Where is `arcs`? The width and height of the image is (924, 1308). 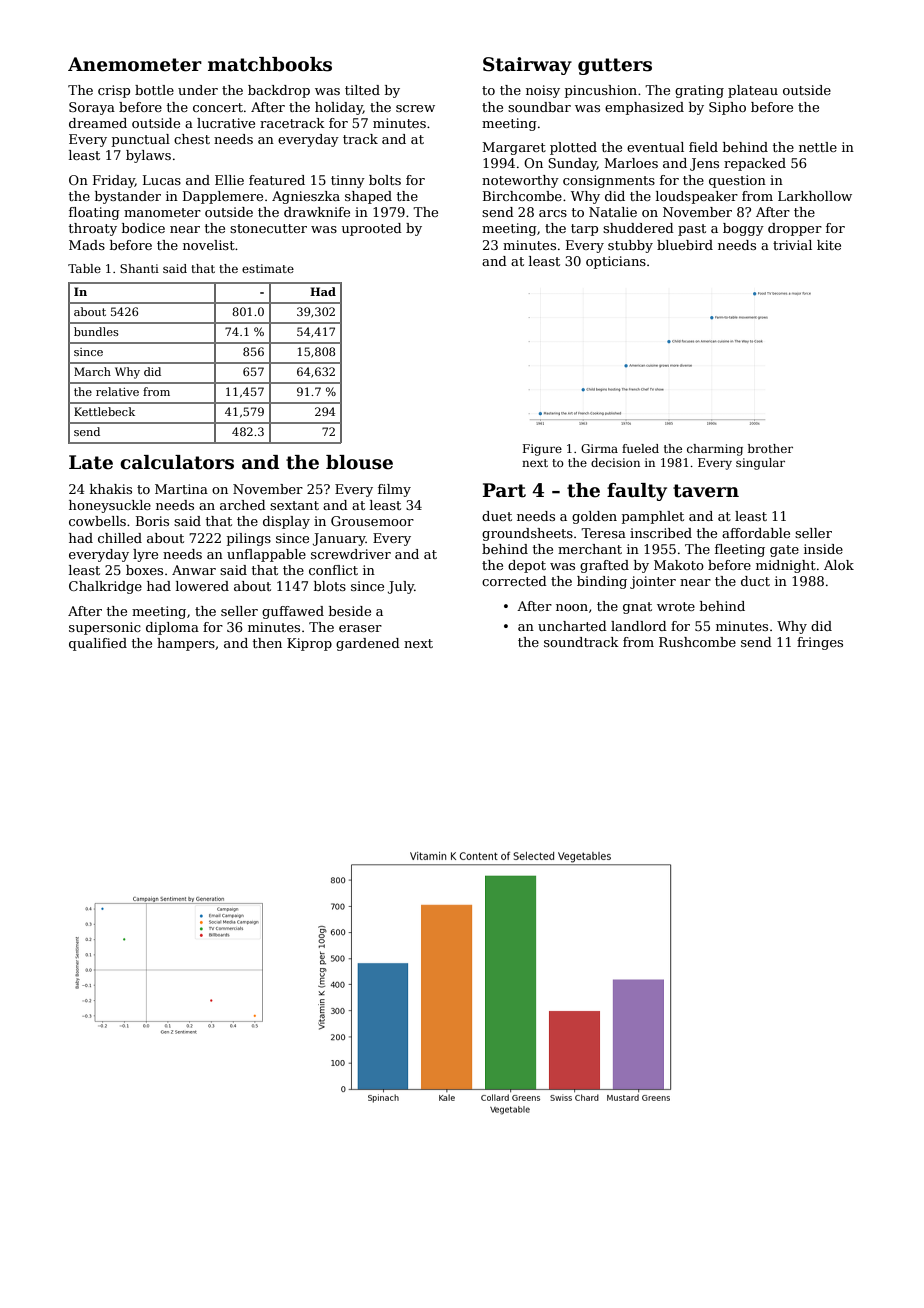 arcs is located at coordinates (553, 213).
